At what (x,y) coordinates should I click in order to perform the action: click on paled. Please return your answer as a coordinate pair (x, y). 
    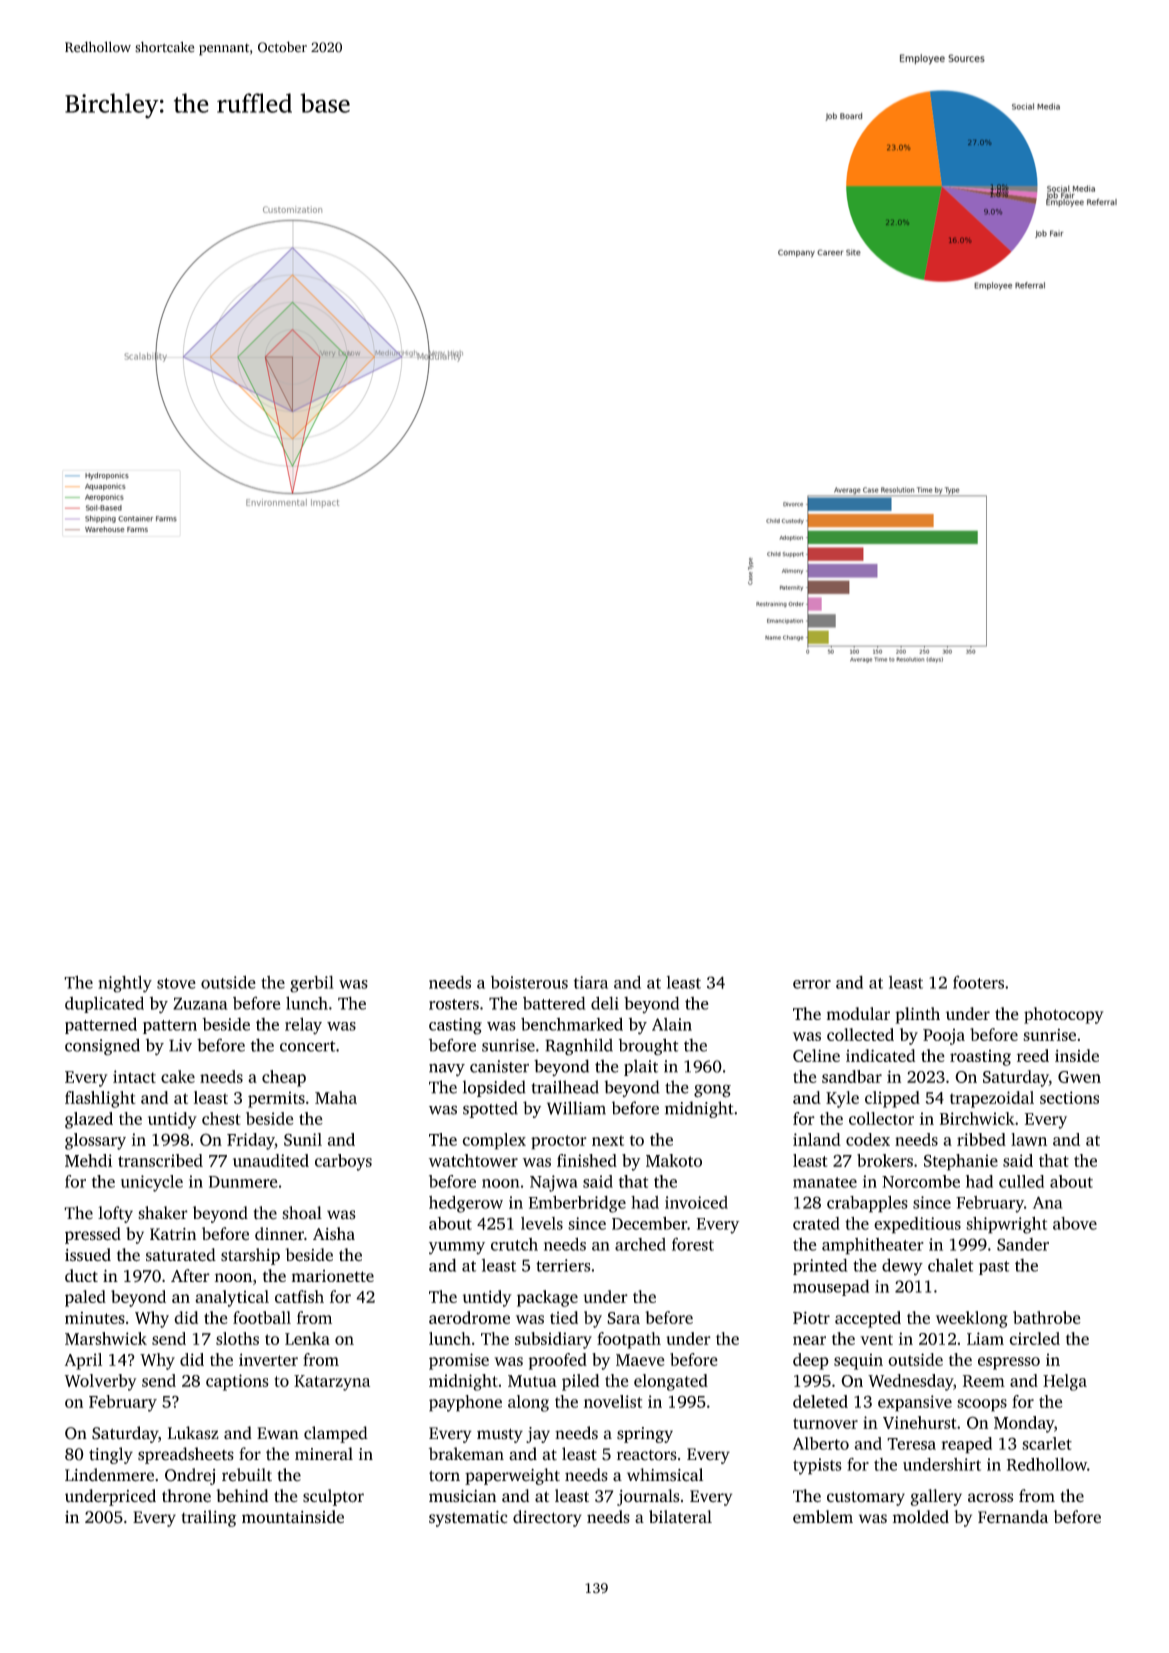
    Looking at the image, I should click on (85, 1298).
